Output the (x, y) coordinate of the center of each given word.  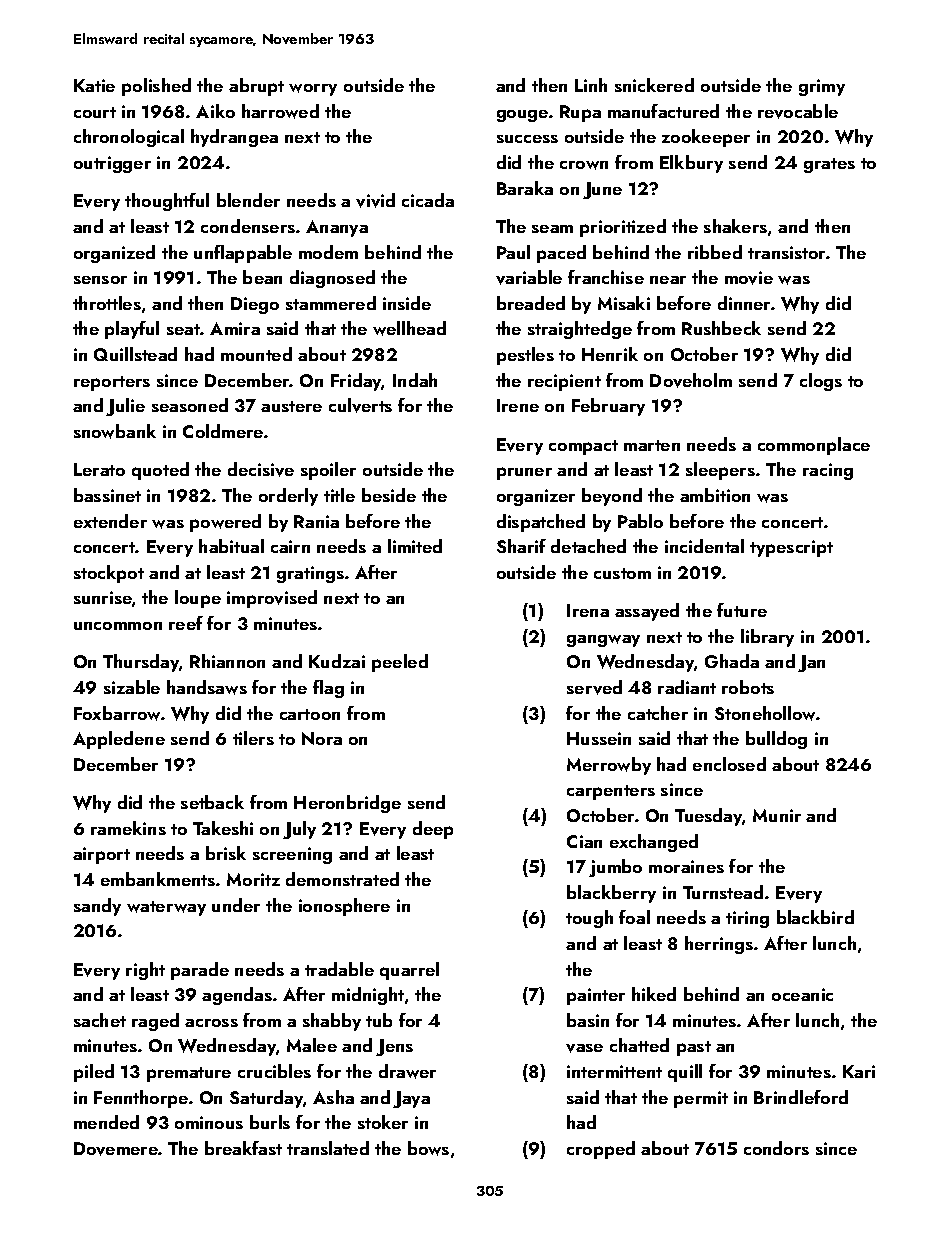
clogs (821, 382)
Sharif (521, 546)
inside (407, 303)
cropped (601, 1150)
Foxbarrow (117, 713)
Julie (125, 407)
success (527, 139)
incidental (704, 546)
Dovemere (116, 1149)
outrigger (112, 164)
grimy (822, 87)
